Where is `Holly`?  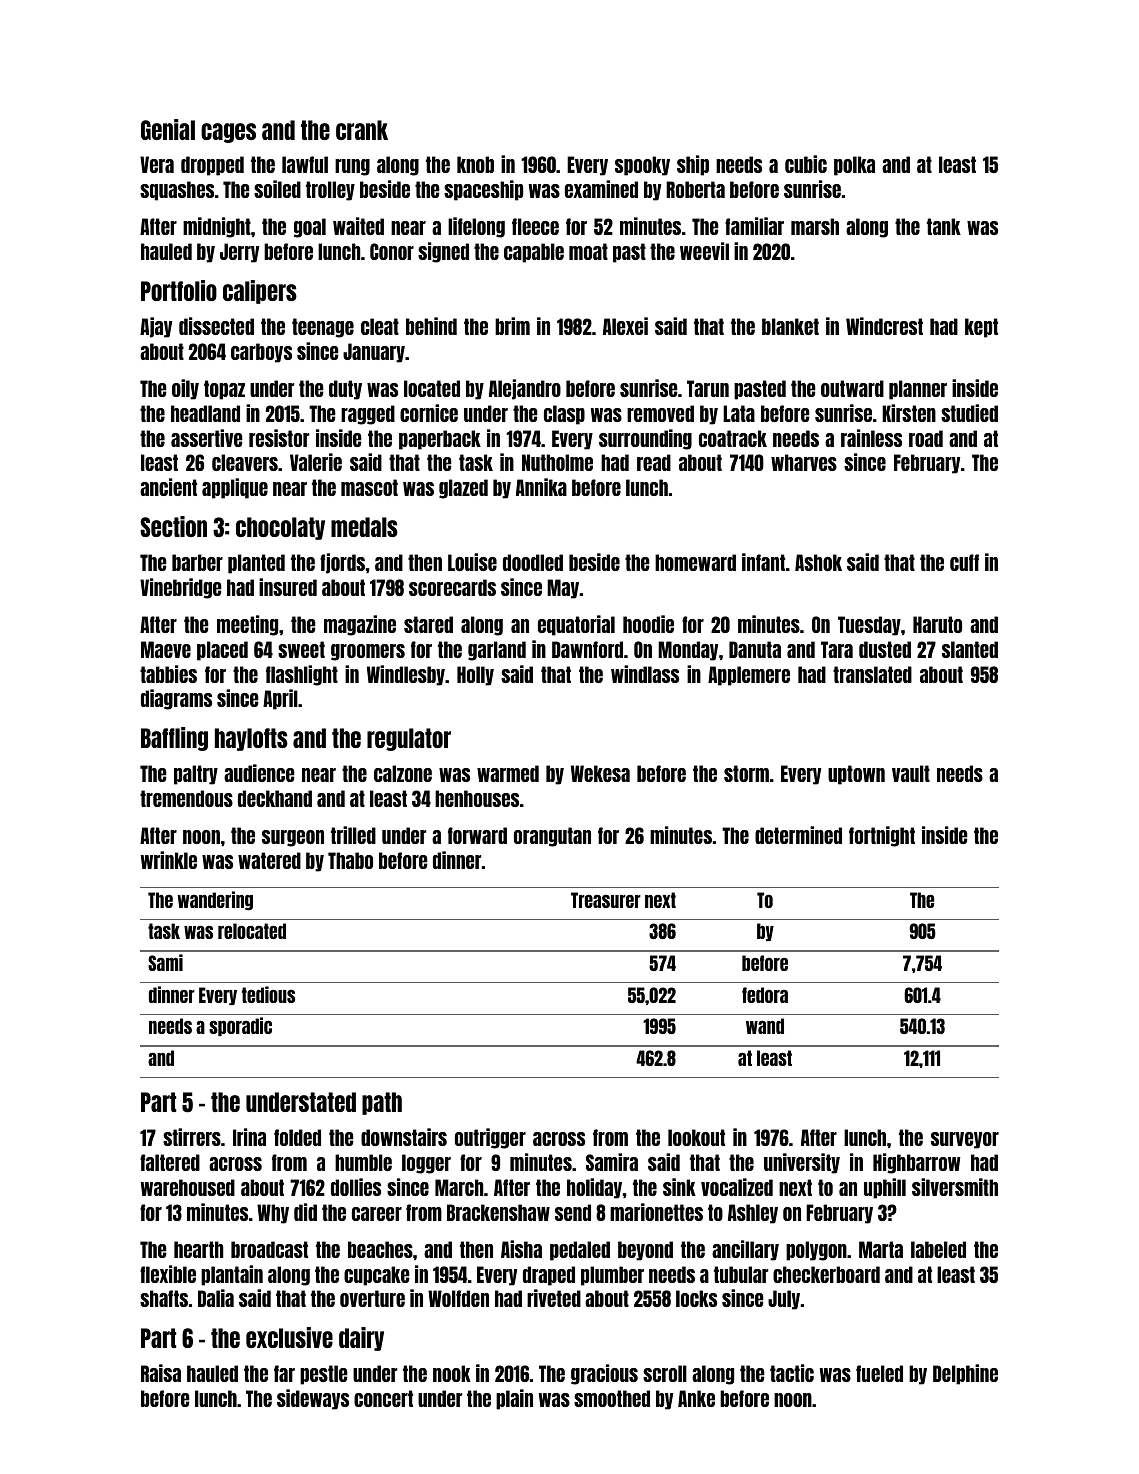 Holly is located at coordinates (475, 676).
